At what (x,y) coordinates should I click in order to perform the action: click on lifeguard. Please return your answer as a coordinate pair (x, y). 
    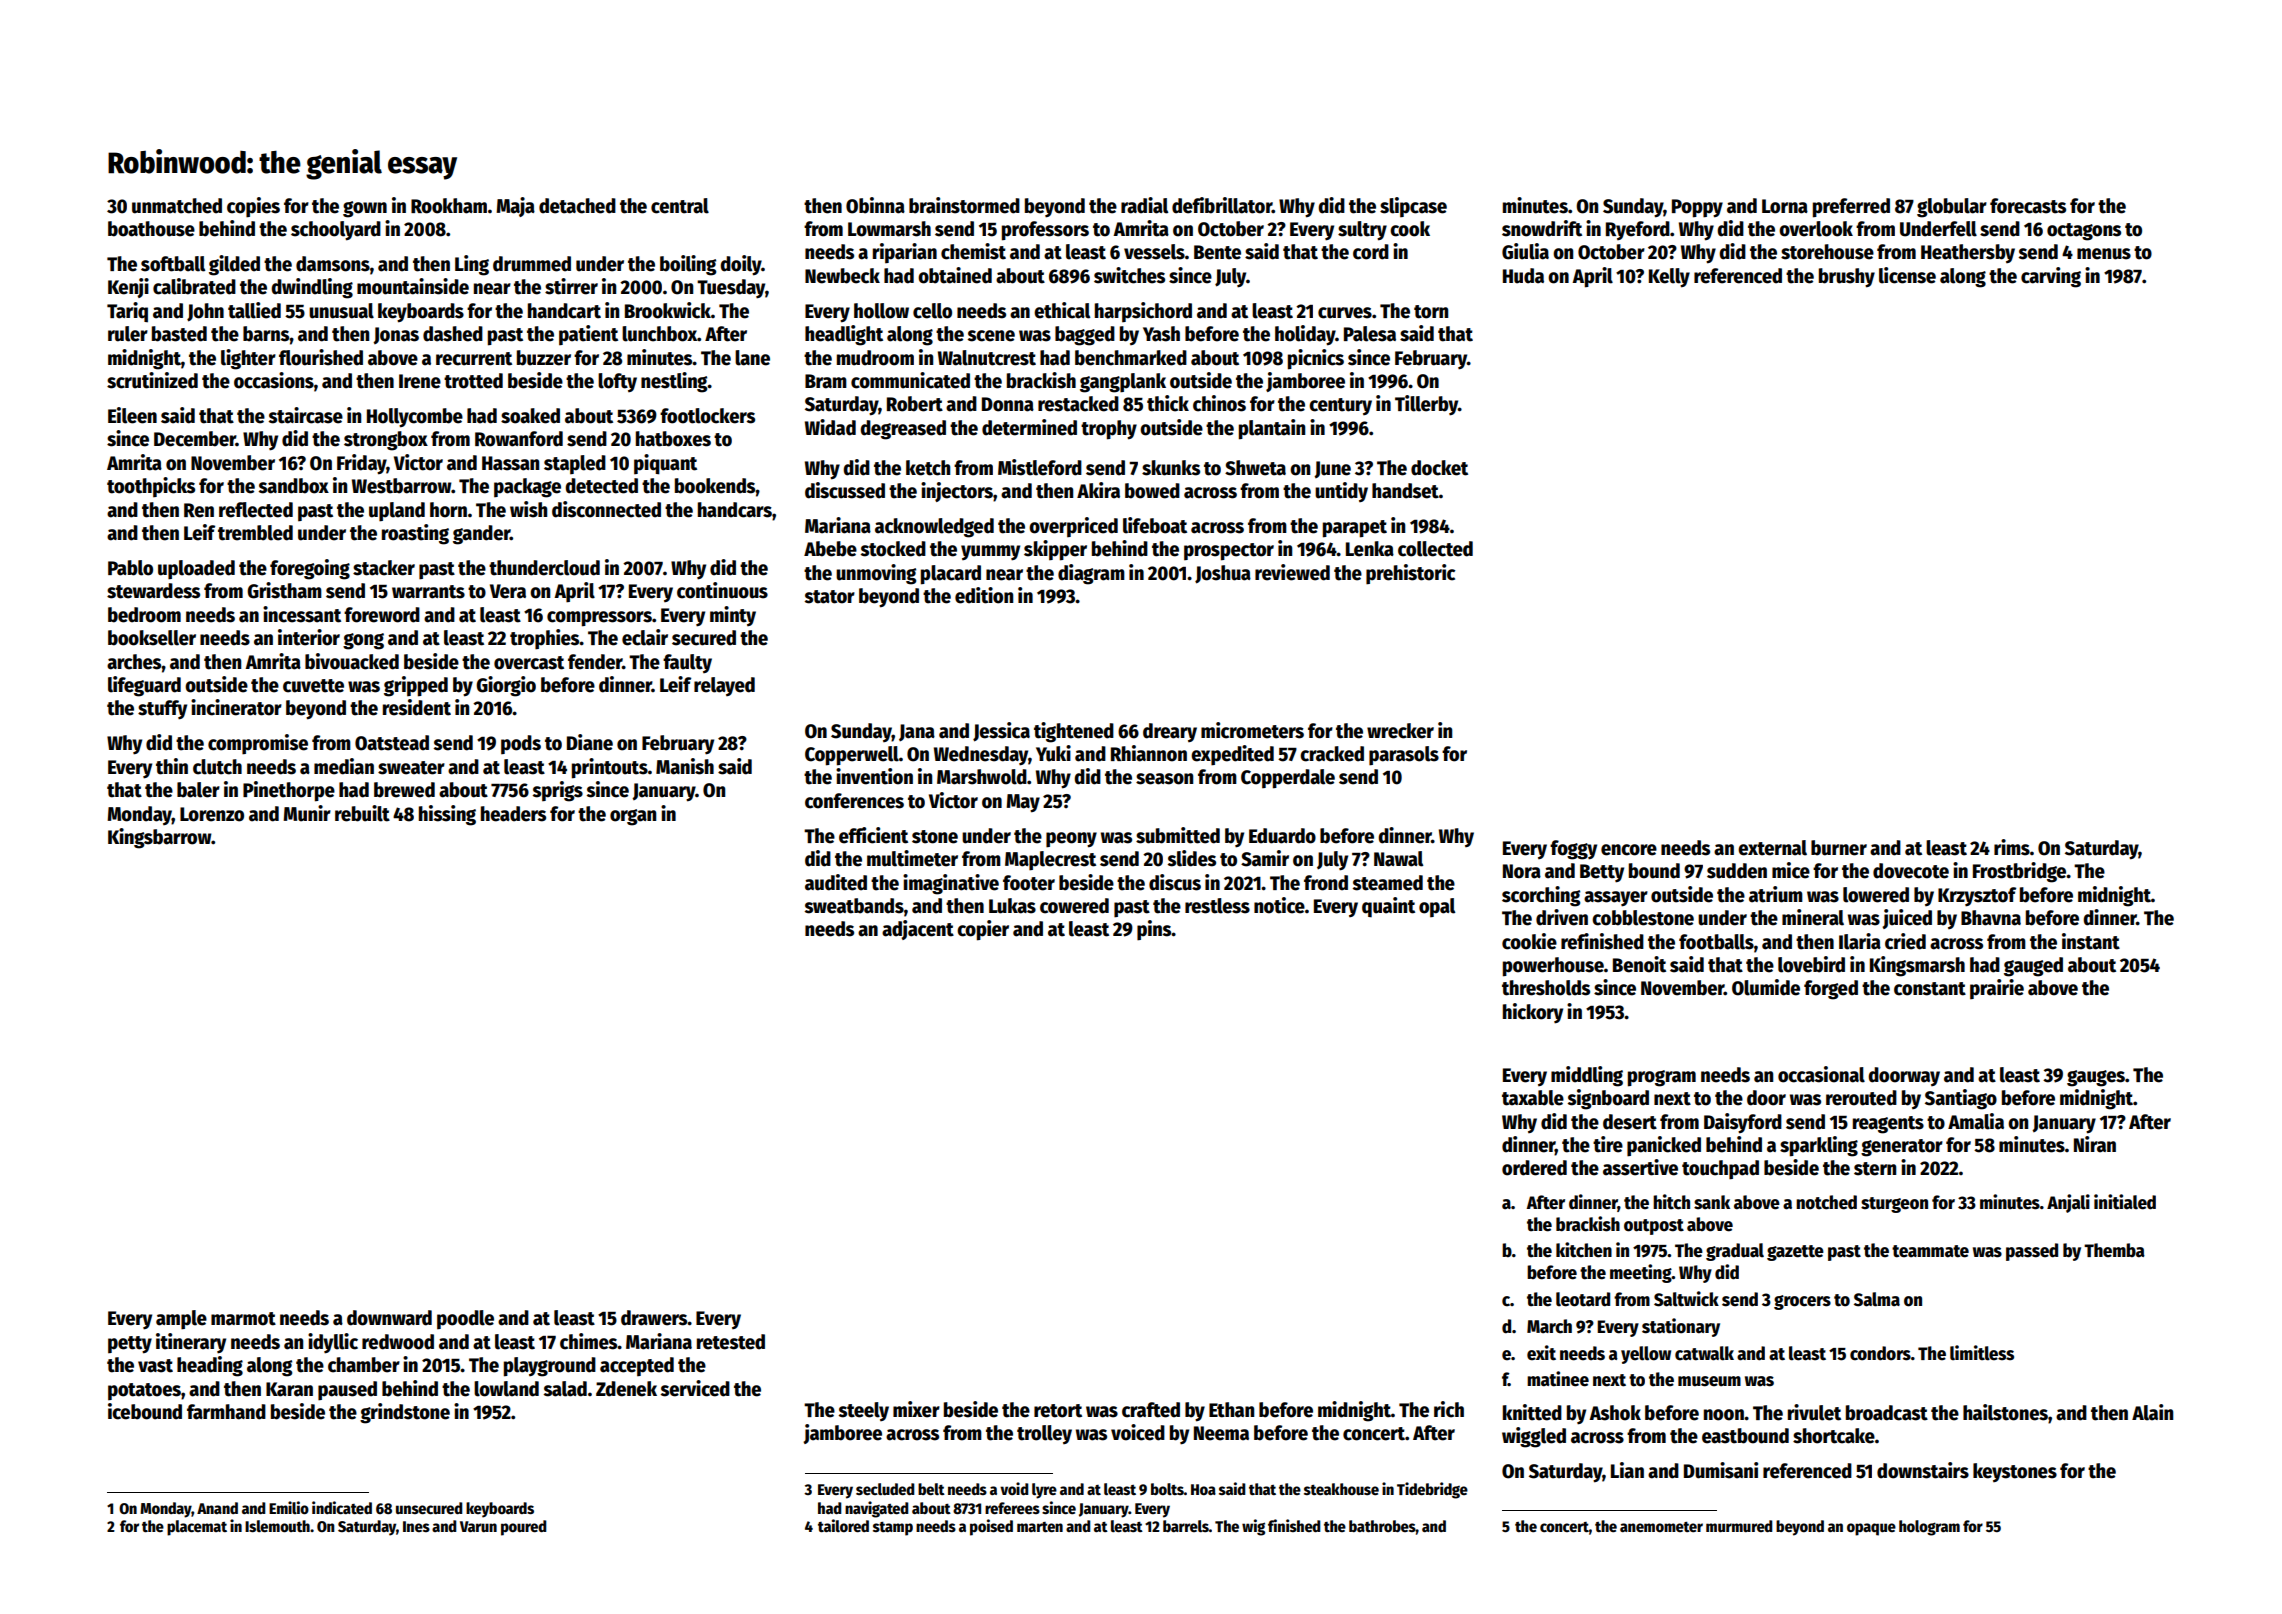
    Looking at the image, I should click on (144, 686).
